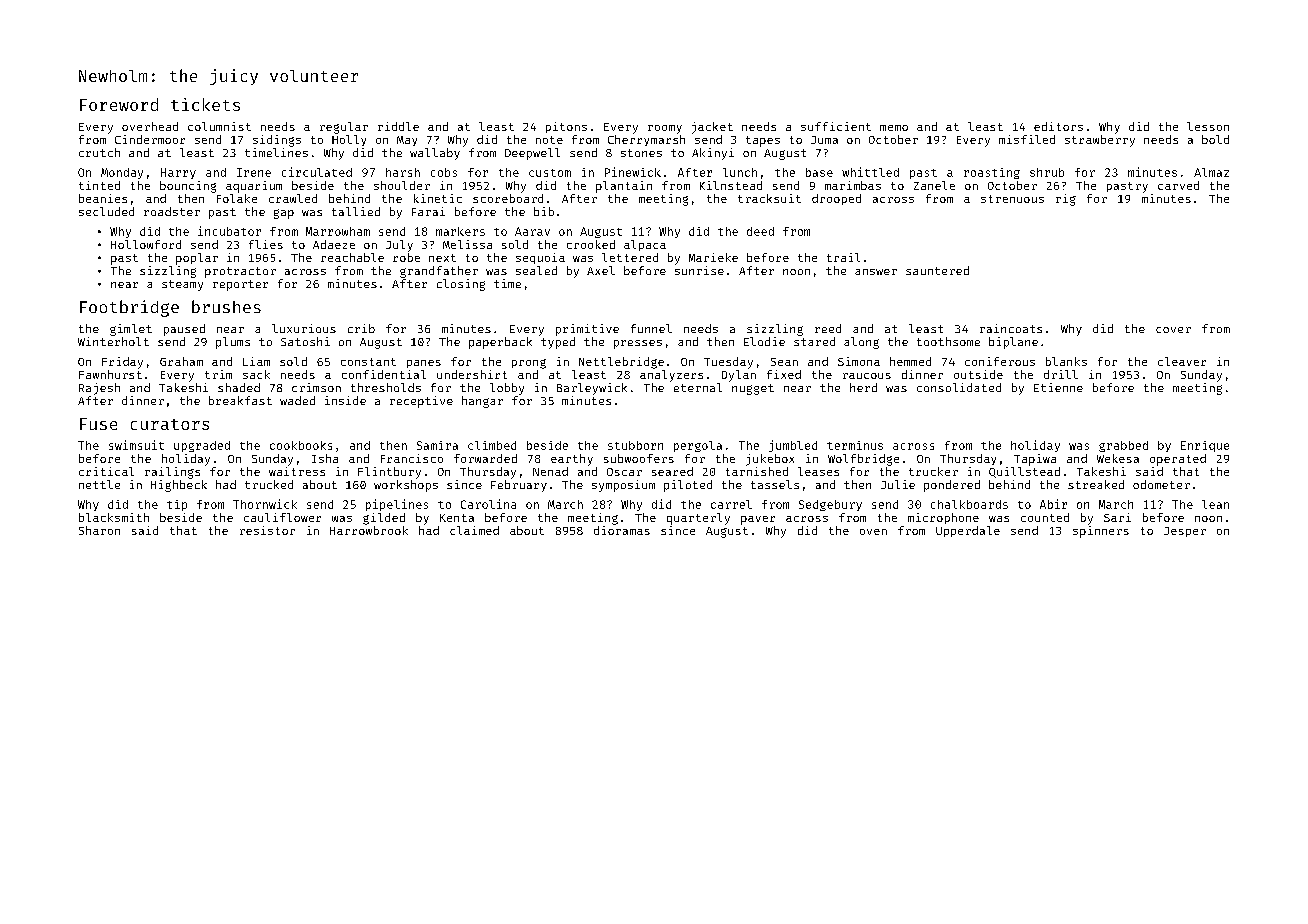 The width and height of the page is (1308, 924). Describe the element at coordinates (412, 458) in the page. I see `Francisco` at that location.
